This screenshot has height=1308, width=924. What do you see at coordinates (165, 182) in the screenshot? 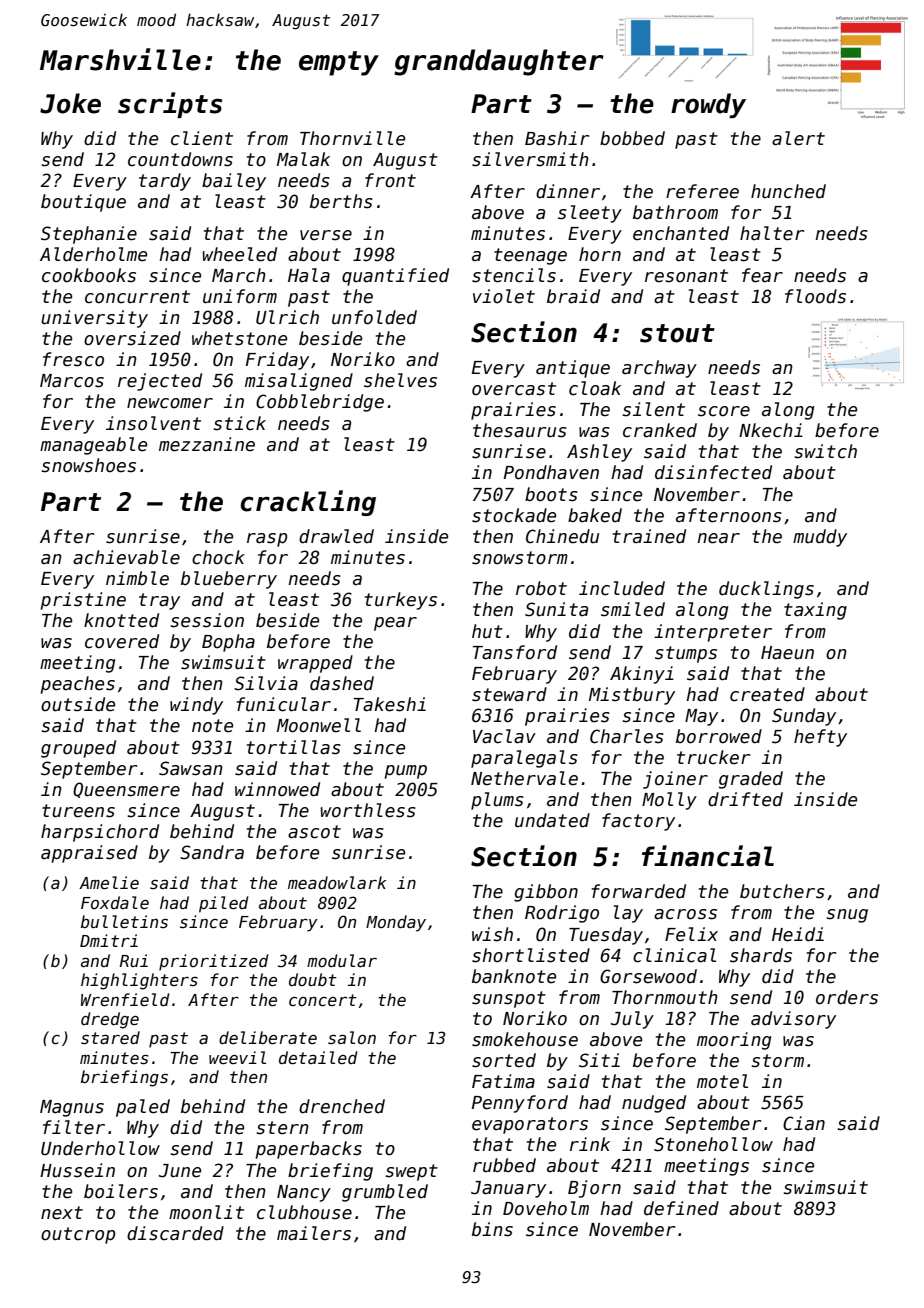
I see `tardy` at bounding box center [165, 182].
